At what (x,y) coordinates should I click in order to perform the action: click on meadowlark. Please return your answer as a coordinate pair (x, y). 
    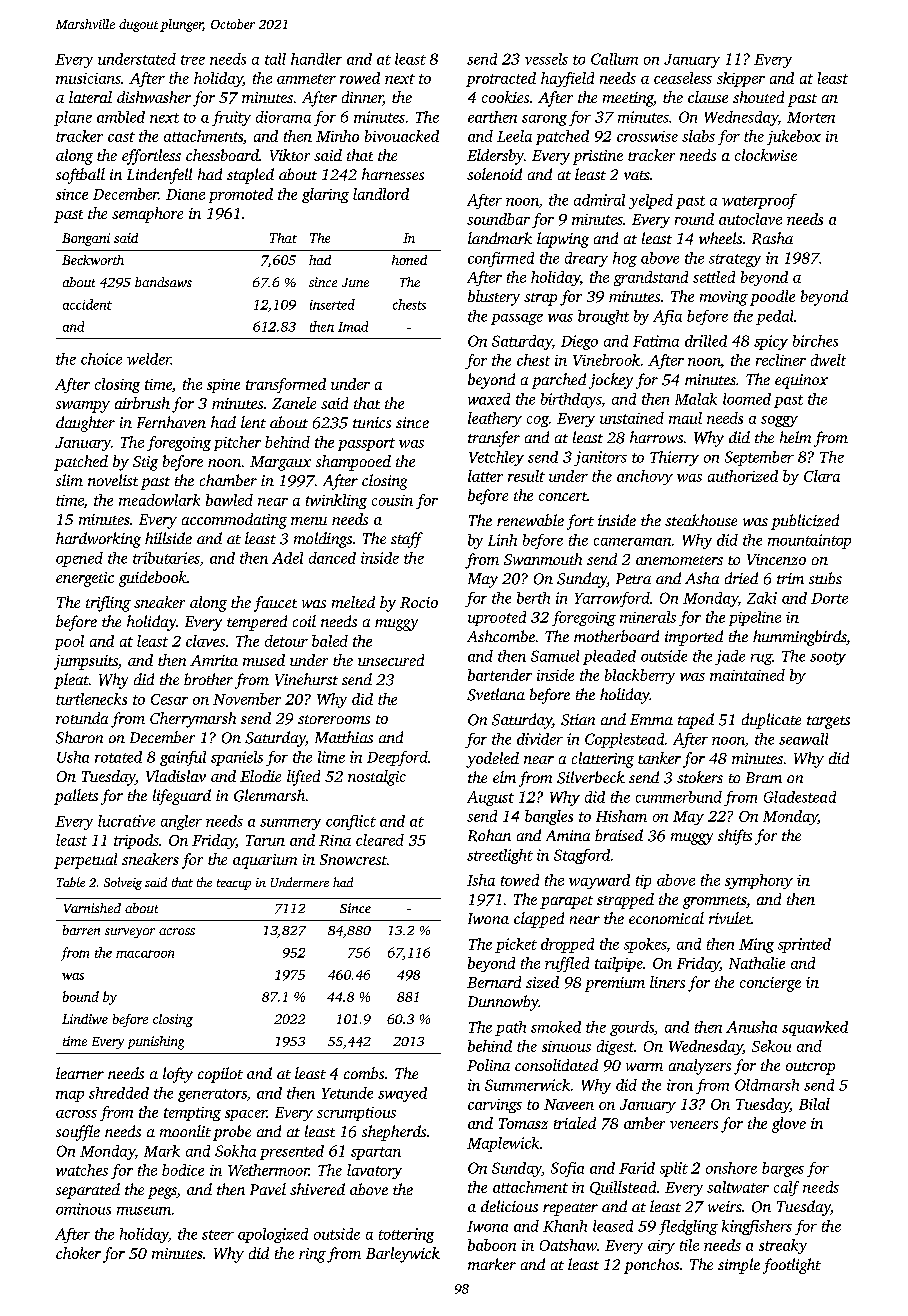
    Looking at the image, I should click on (159, 500).
